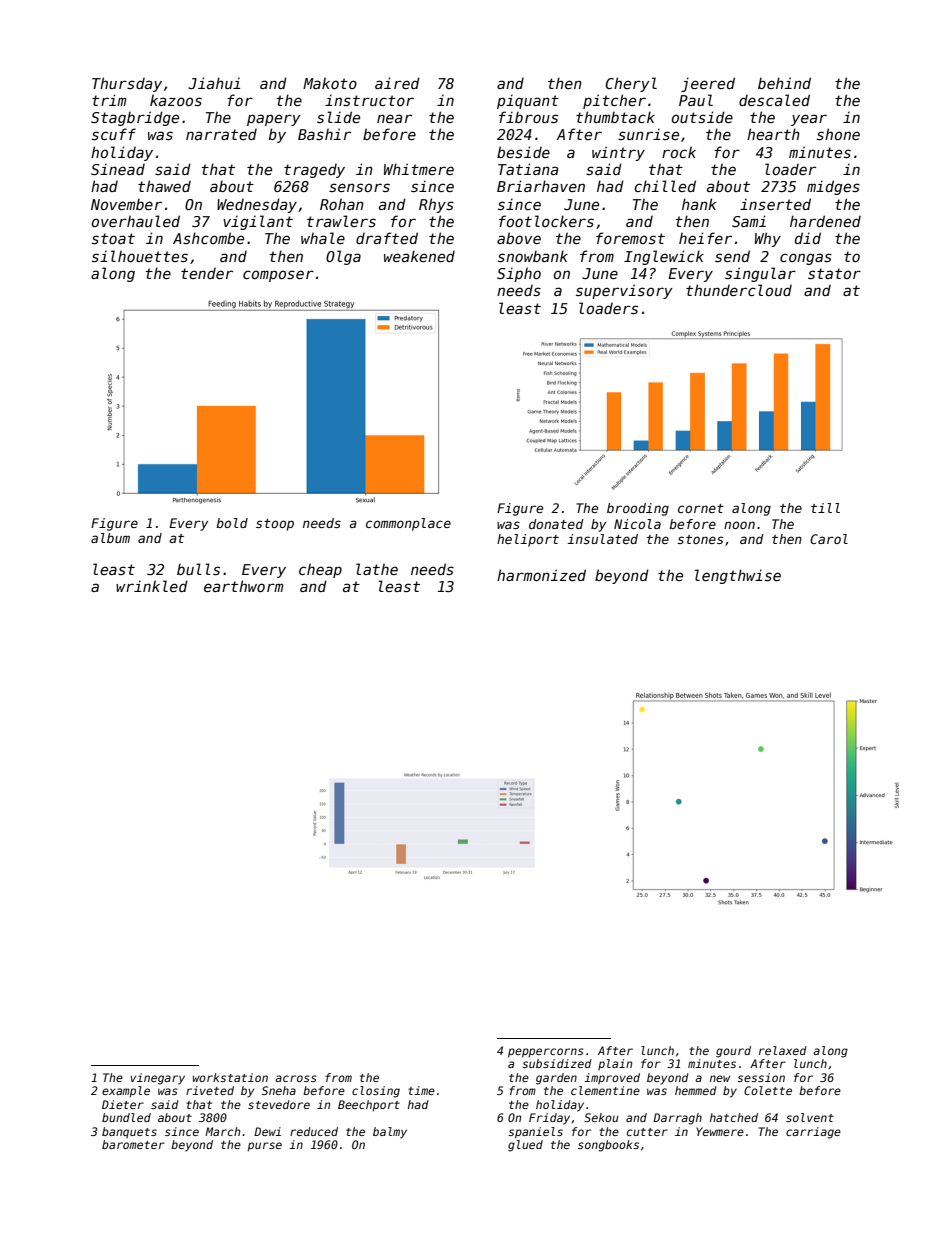 This screenshot has height=1233, width=952. Describe the element at coordinates (739, 290) in the screenshot. I see `thundercloud` at that location.
